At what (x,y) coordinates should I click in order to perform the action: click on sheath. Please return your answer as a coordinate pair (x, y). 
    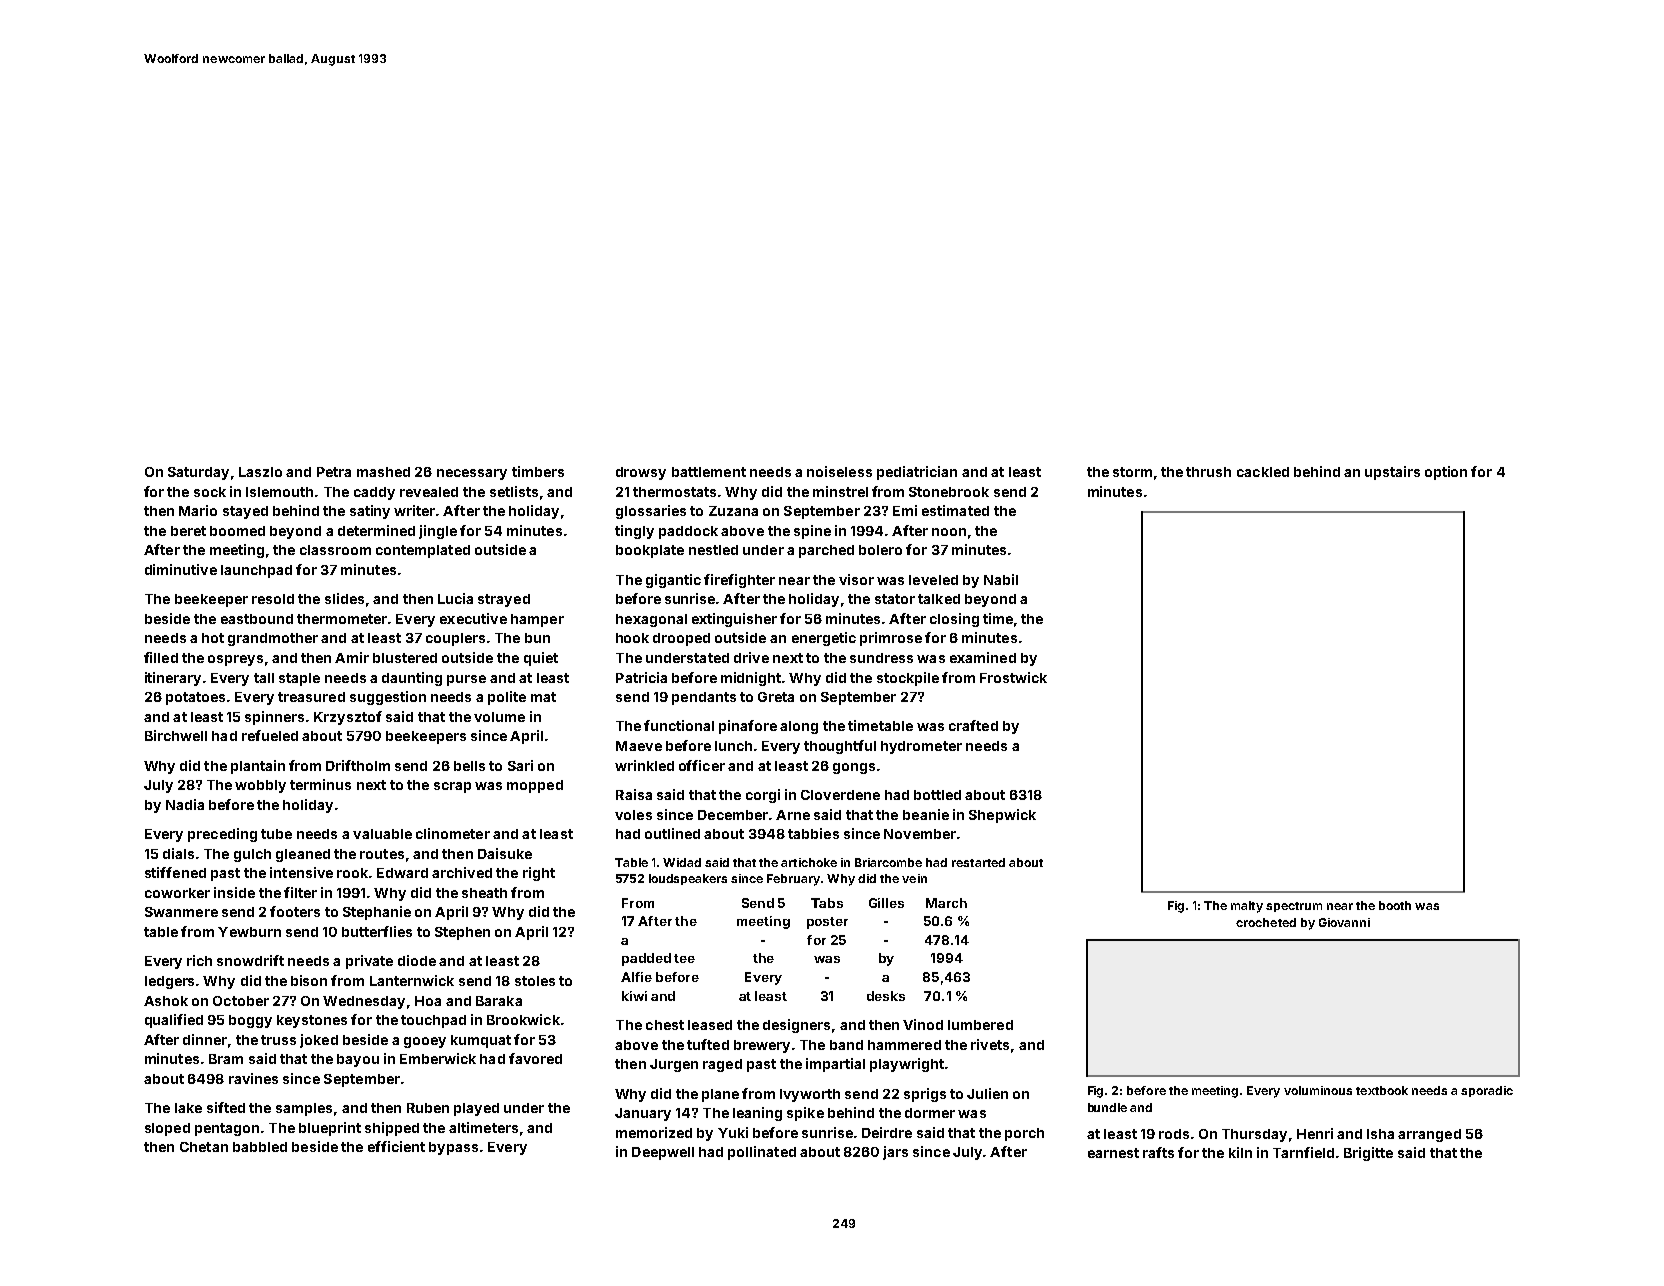
    Looking at the image, I should click on (484, 893).
